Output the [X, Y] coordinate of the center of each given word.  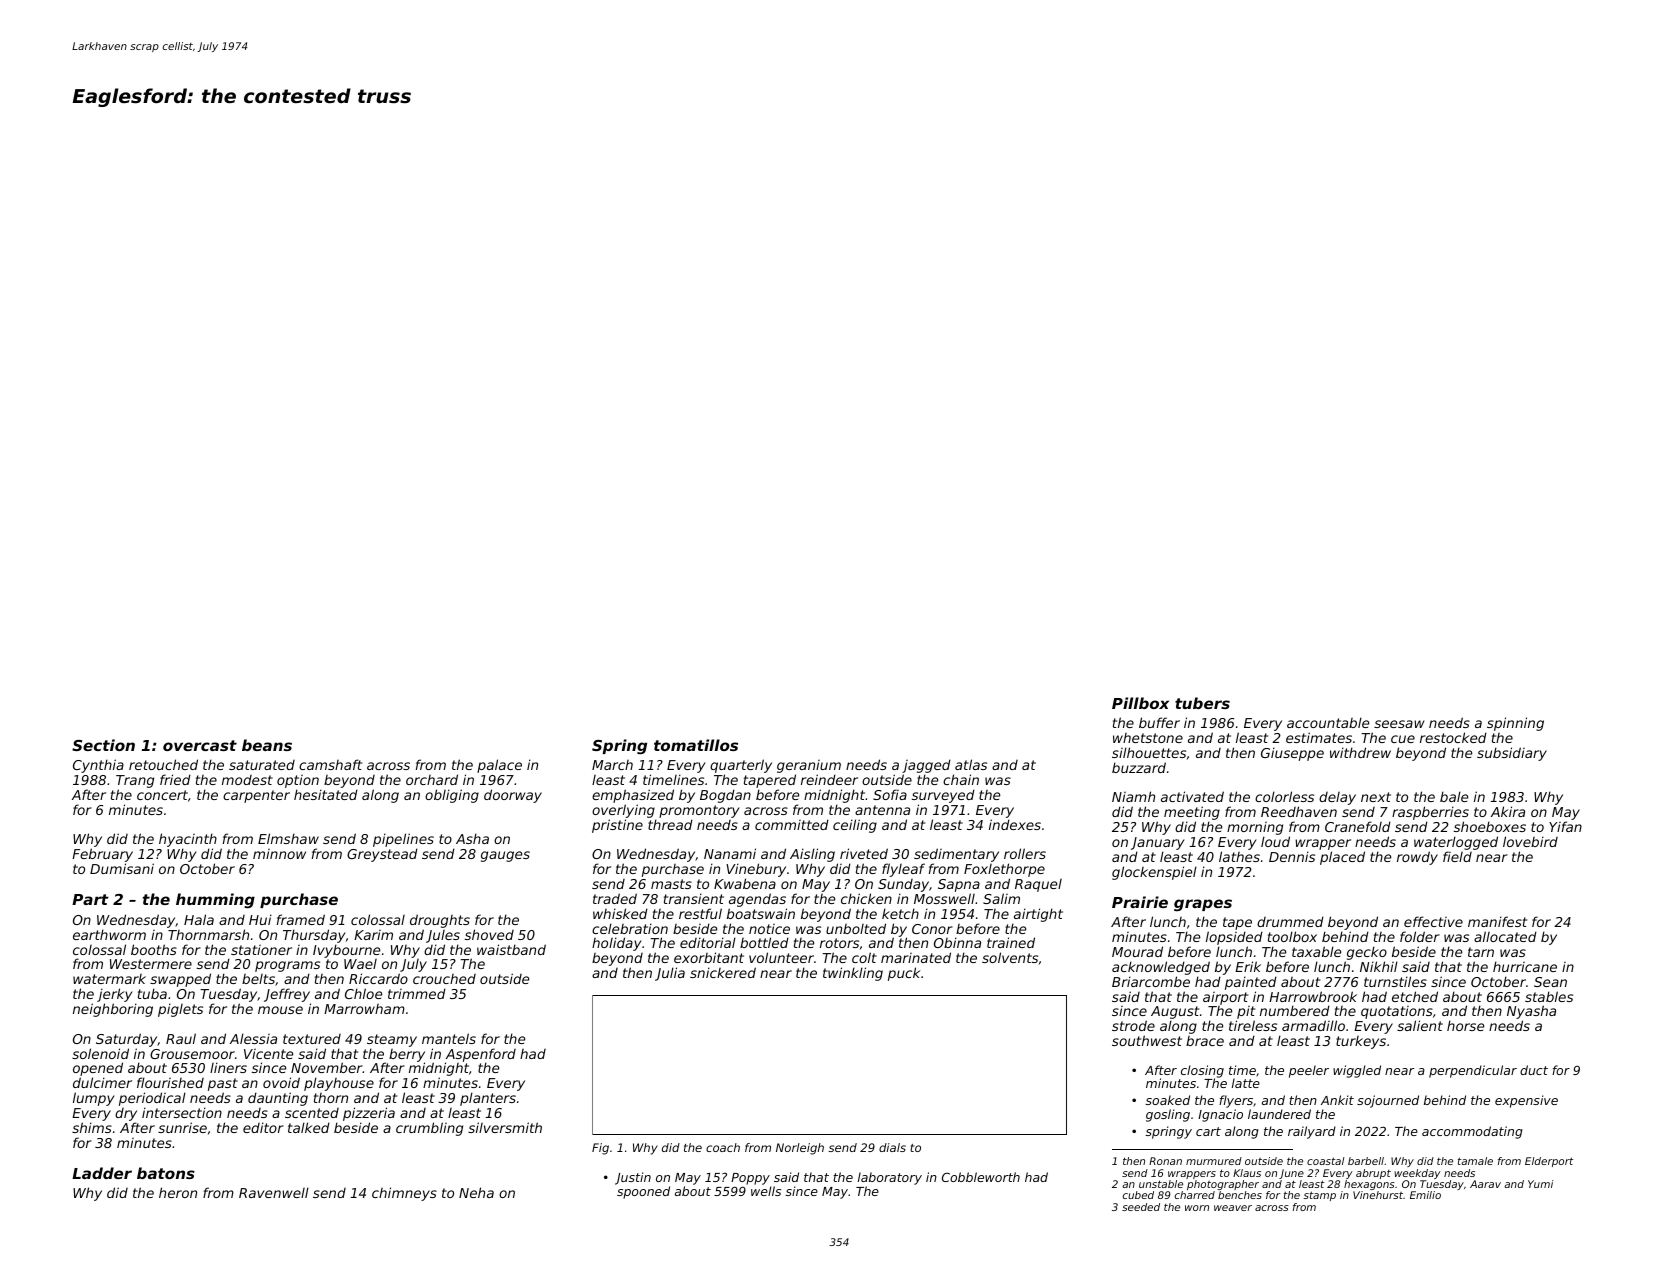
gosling [1168, 1115]
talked [309, 1127]
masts [671, 884]
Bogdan [725, 796]
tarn [1481, 952]
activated [1192, 796]
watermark [109, 979]
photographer [1223, 1185]
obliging [452, 796]
